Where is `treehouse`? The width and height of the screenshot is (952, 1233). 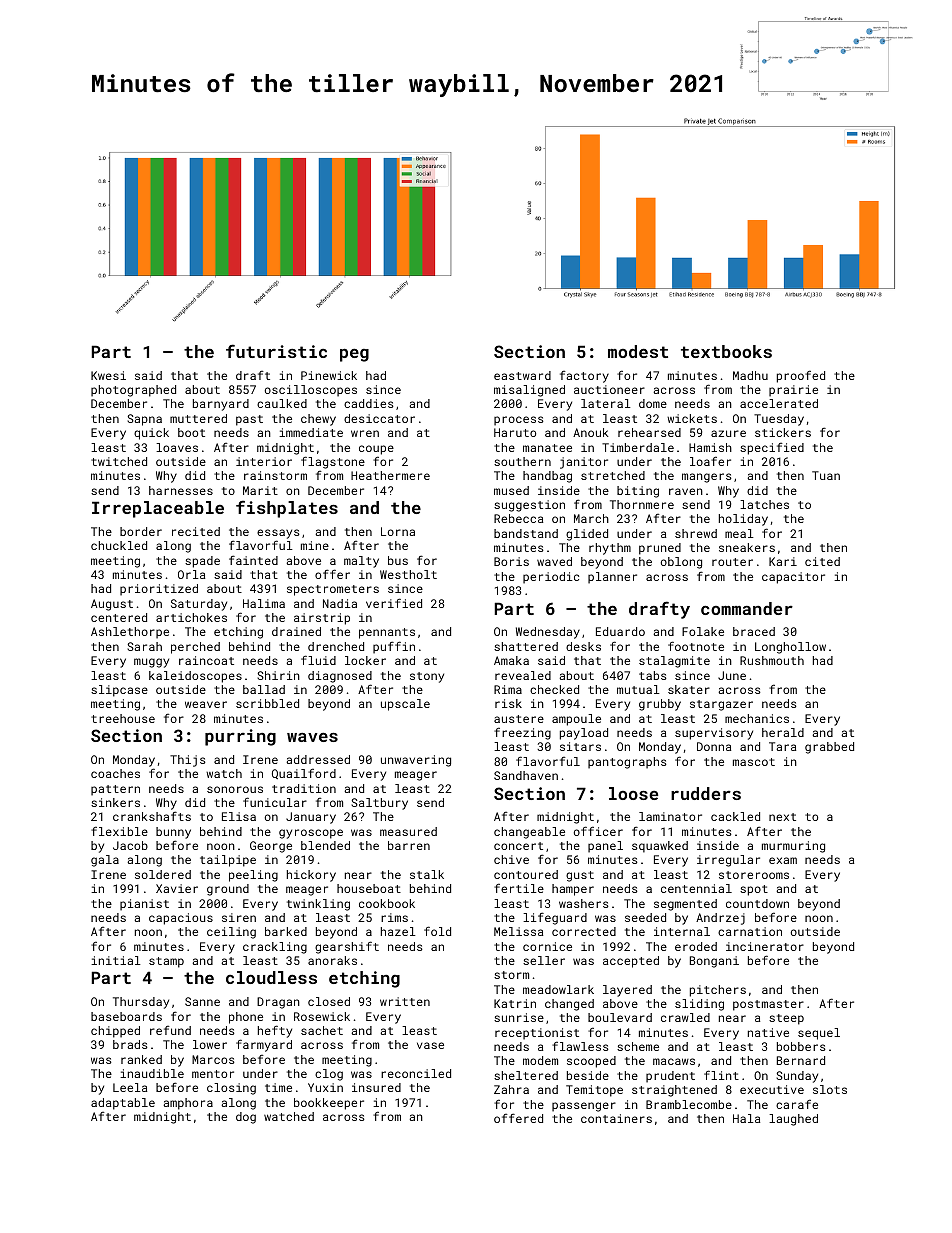
treehouse is located at coordinates (123, 718).
